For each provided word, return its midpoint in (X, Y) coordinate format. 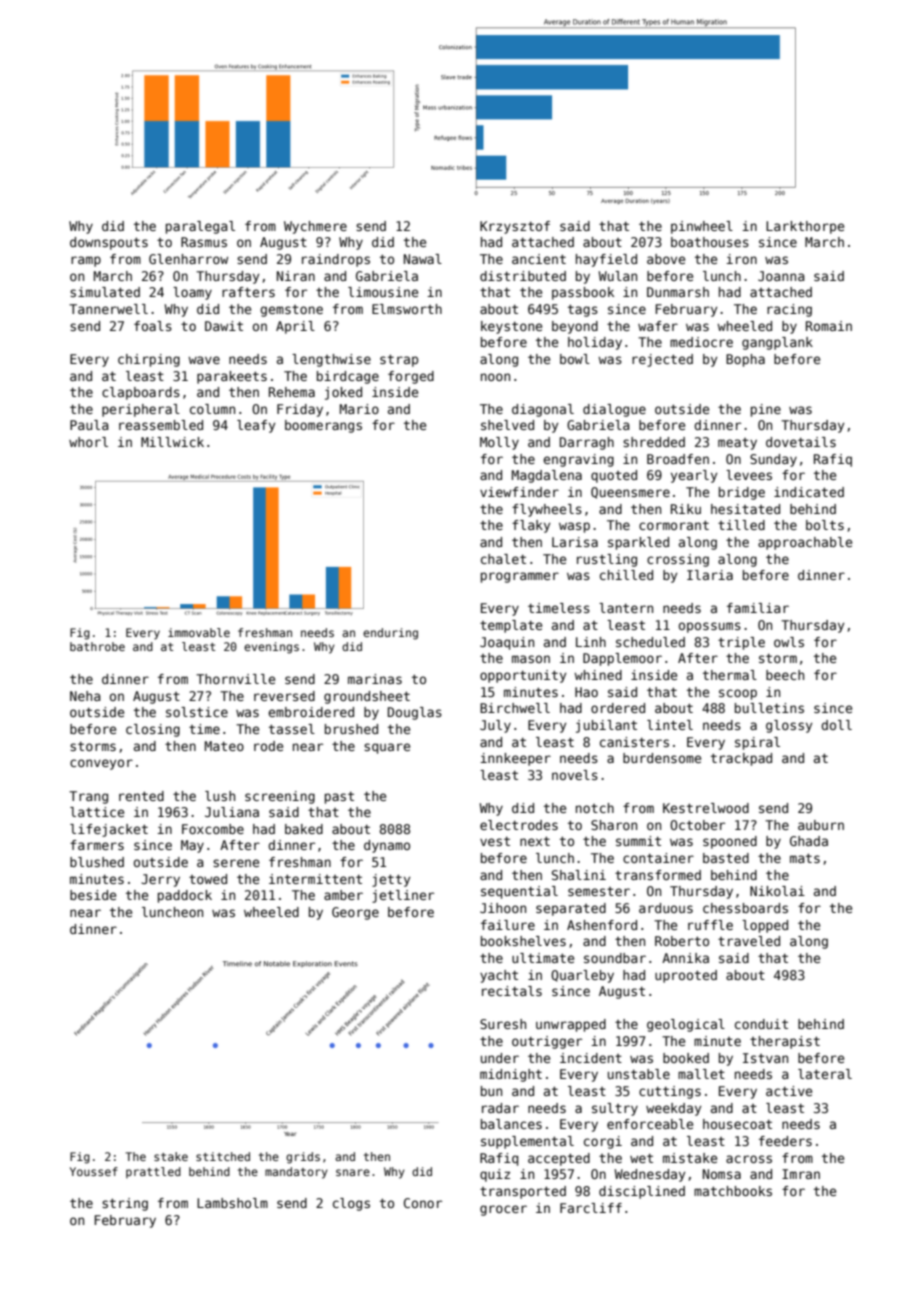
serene (236, 863)
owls (789, 642)
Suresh (503, 1024)
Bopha (745, 360)
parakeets (232, 377)
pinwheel (702, 227)
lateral (825, 1074)
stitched (223, 1156)
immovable (199, 632)
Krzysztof (515, 227)
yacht (499, 976)
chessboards (745, 908)
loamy (192, 293)
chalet (503, 559)
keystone (511, 327)
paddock (185, 896)
